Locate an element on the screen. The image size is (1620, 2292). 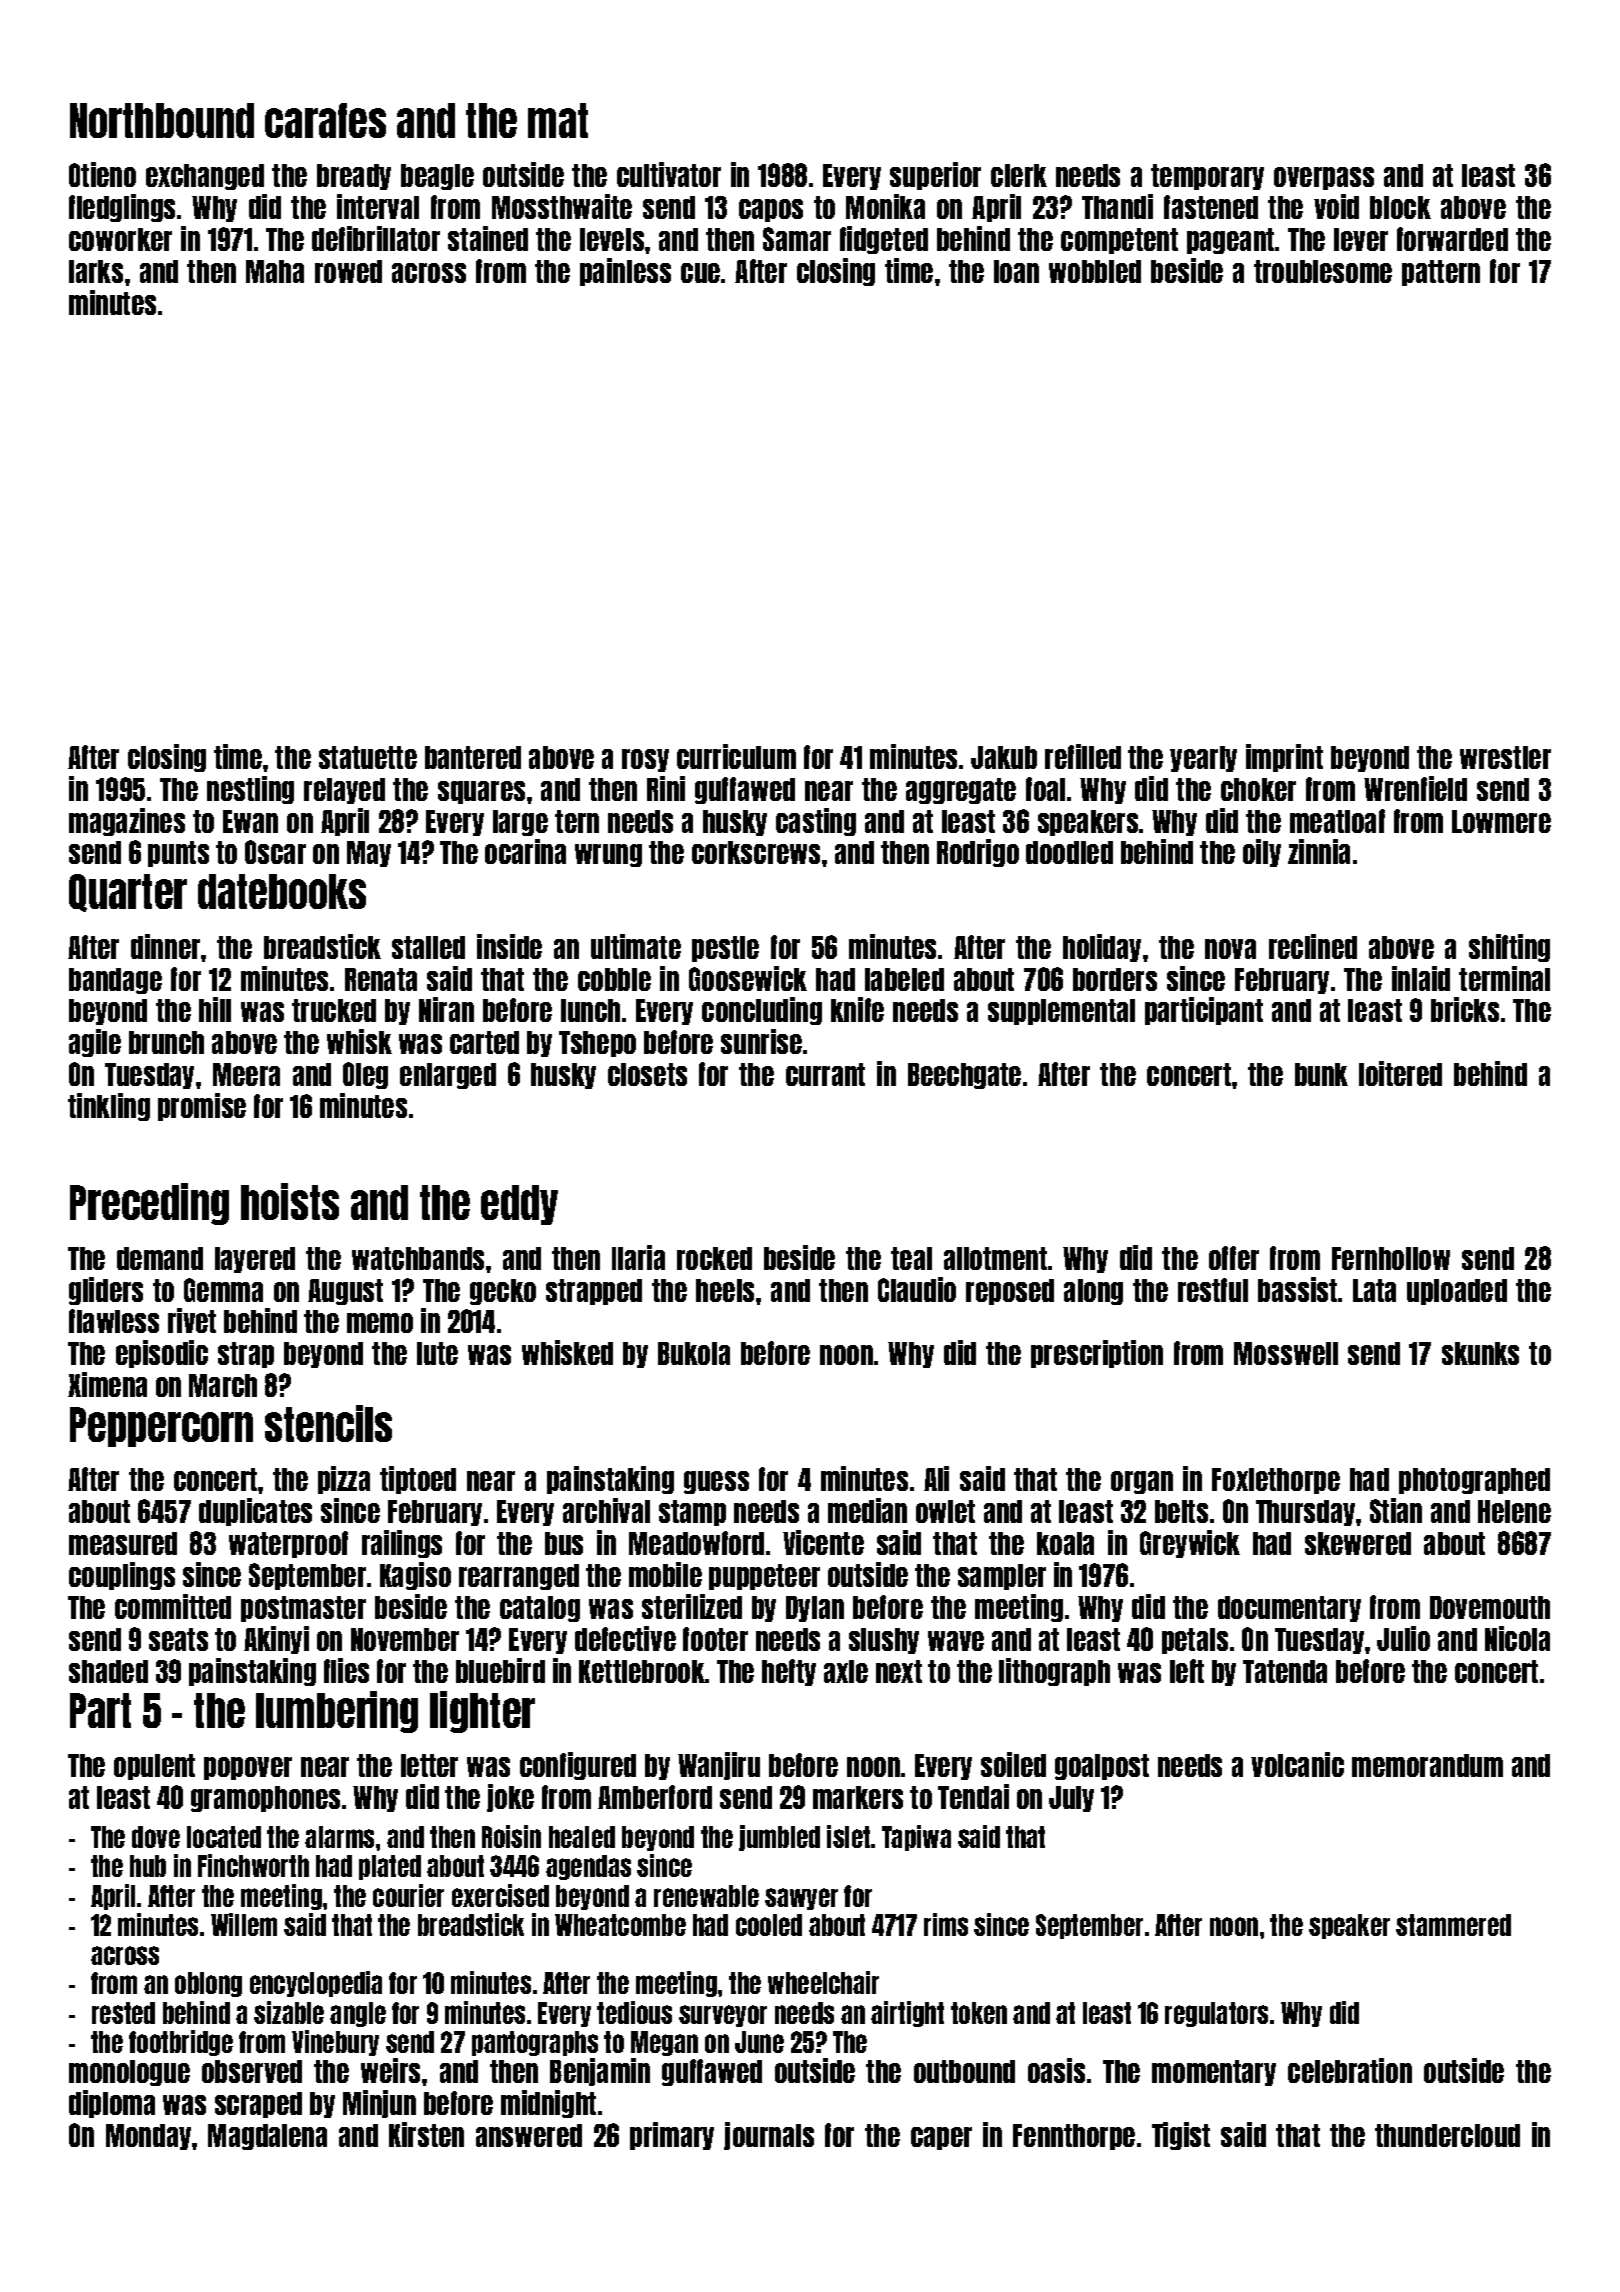
Kagiso is located at coordinates (415, 1576).
